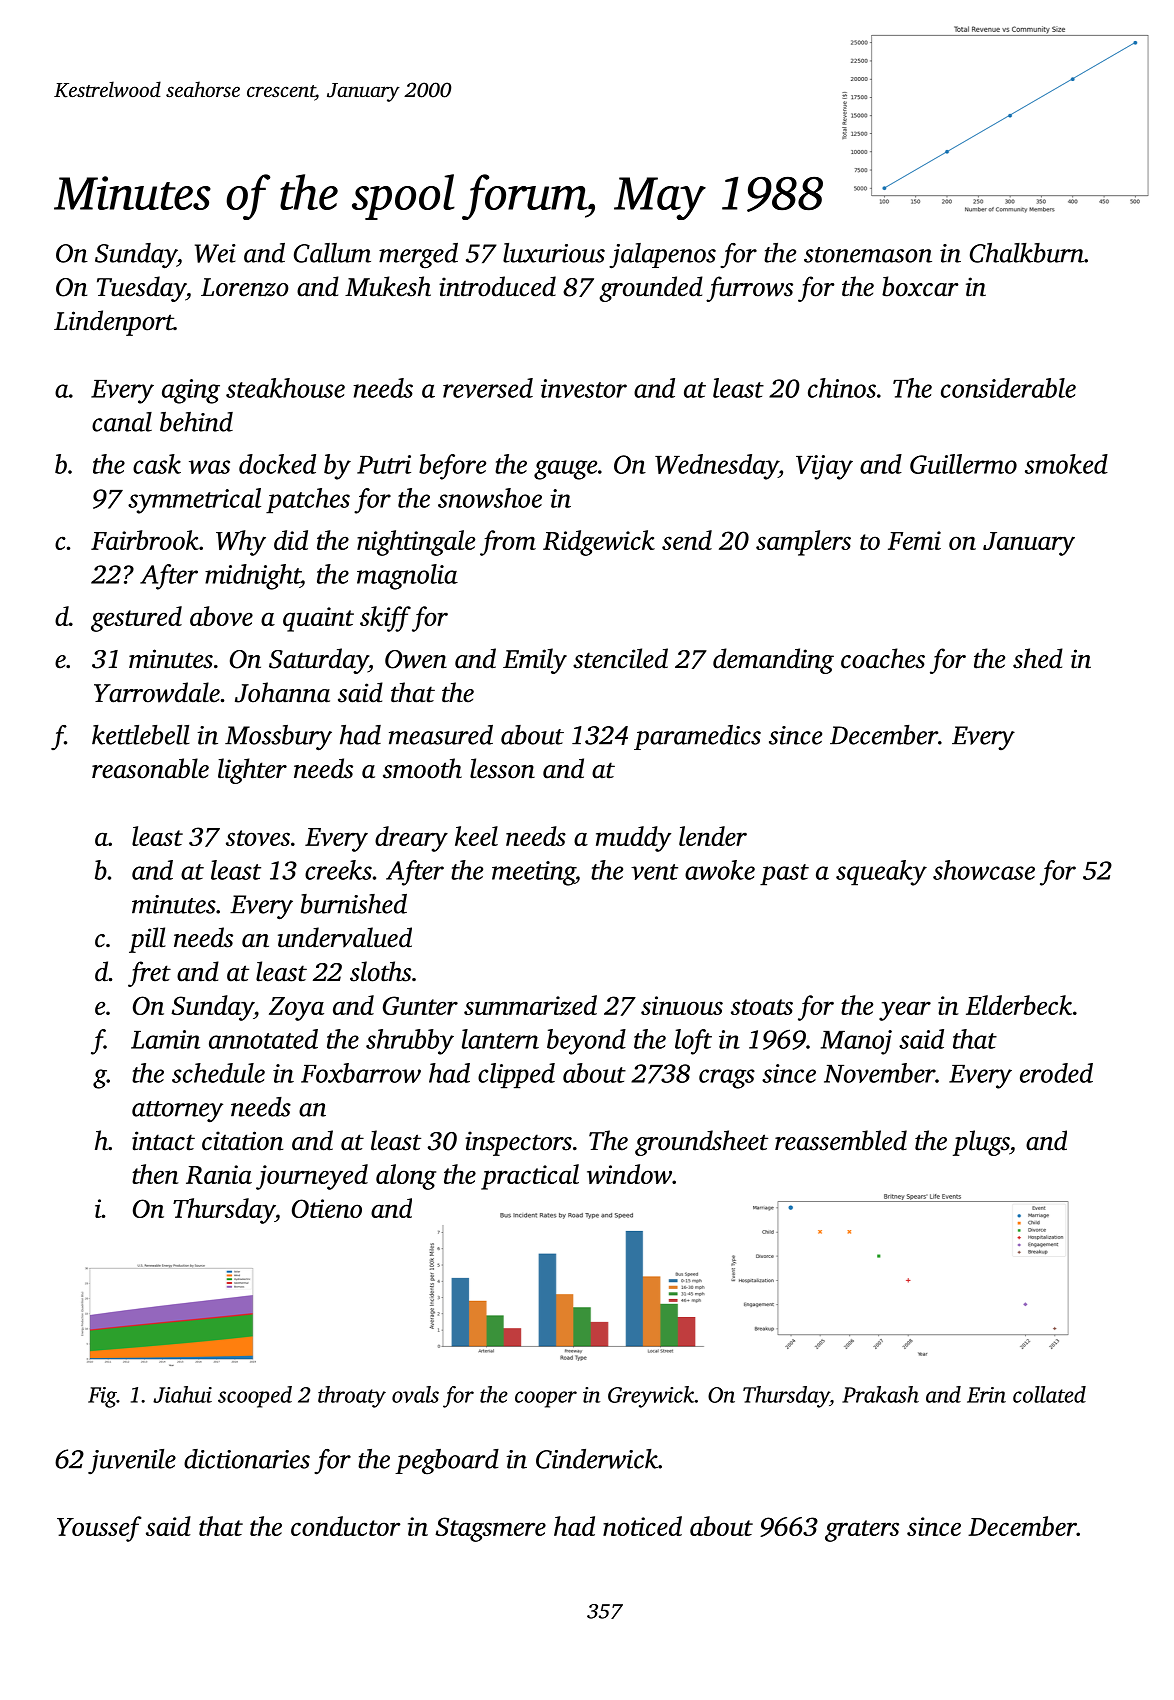 Image resolution: width=1174 pixels, height=1700 pixels. What do you see at coordinates (620, 658) in the screenshot?
I see `stenciled` at bounding box center [620, 658].
